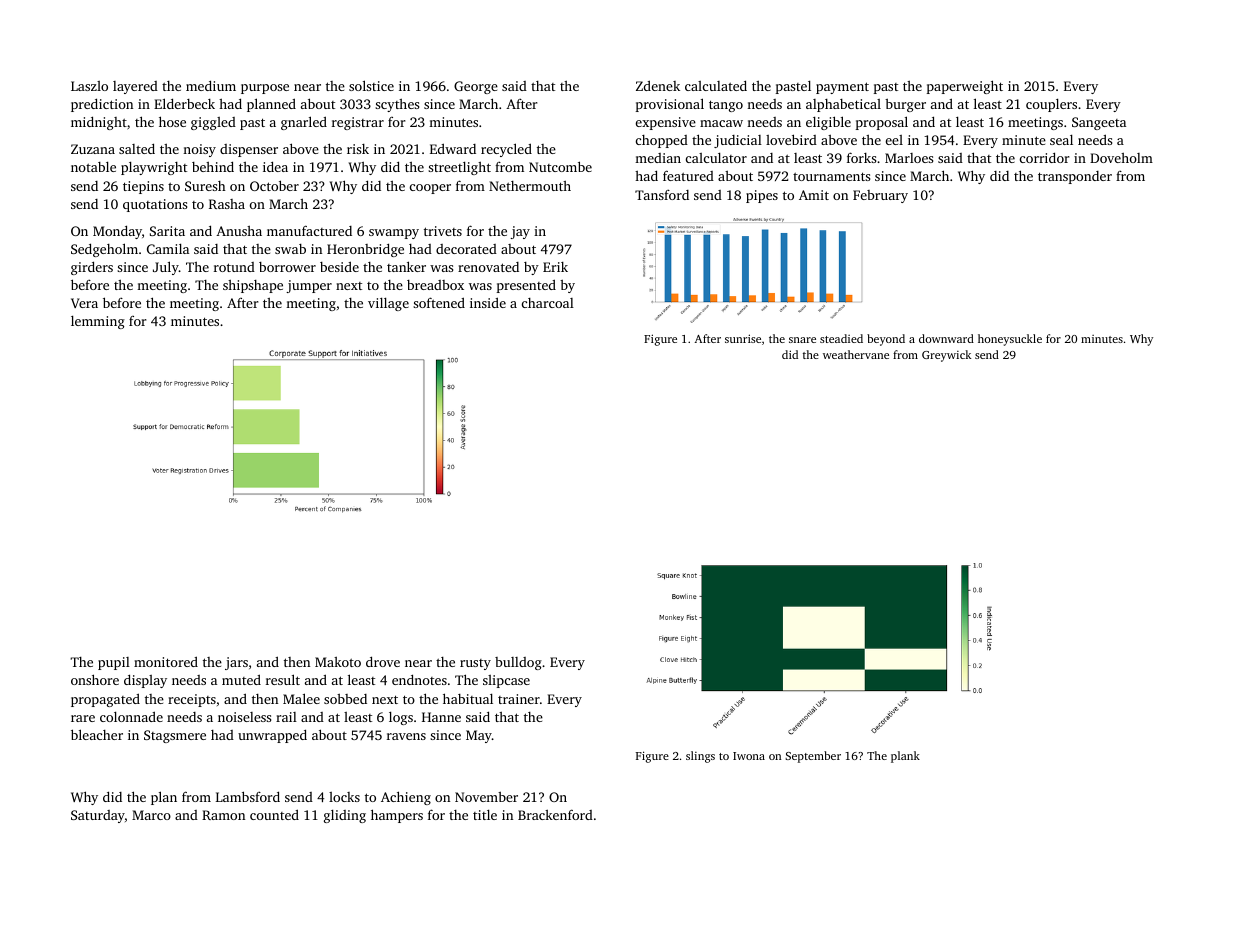 This document has width=1233, height=952. Describe the element at coordinates (519, 699) in the document. I see `trainer` at that location.
